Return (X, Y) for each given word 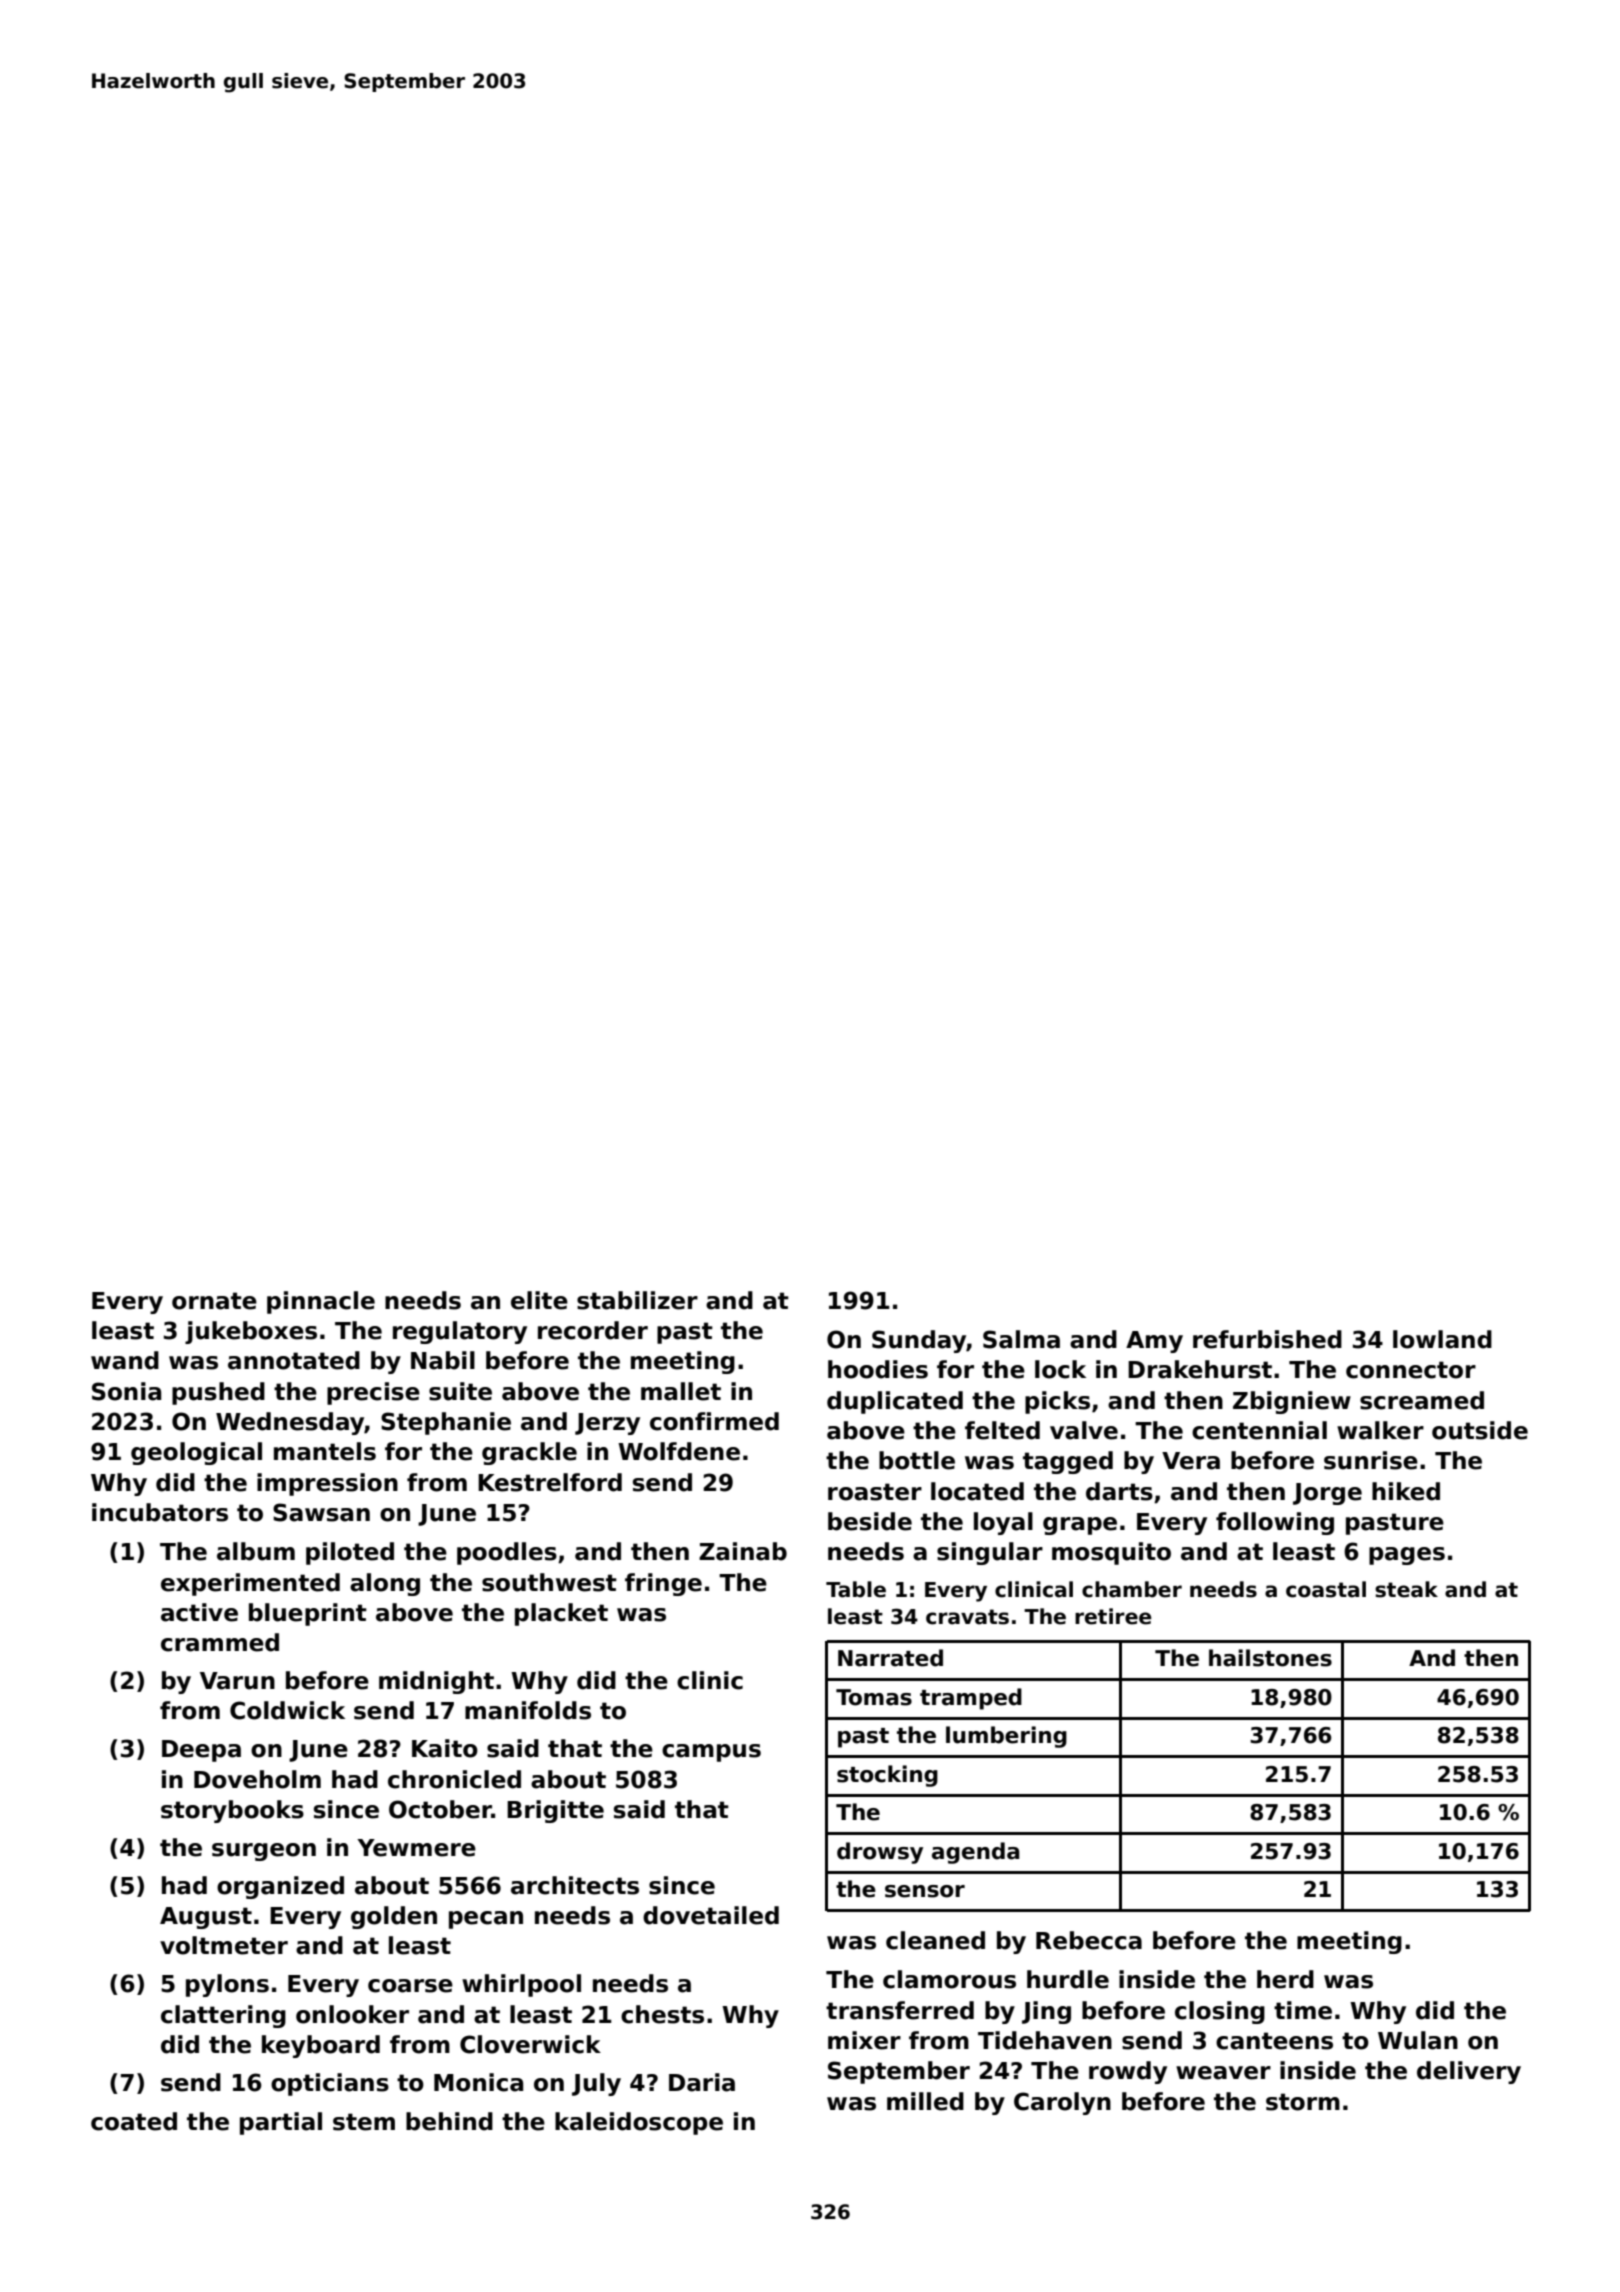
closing (1220, 2012)
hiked (1406, 1491)
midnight (436, 1682)
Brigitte (555, 1811)
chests (662, 2014)
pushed (218, 1393)
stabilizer (637, 1300)
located (977, 1491)
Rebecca (1089, 1940)
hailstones (1270, 1658)
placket (561, 1614)
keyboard (321, 2046)
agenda (976, 1853)
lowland (1442, 1339)
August (206, 1918)
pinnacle (321, 1302)
